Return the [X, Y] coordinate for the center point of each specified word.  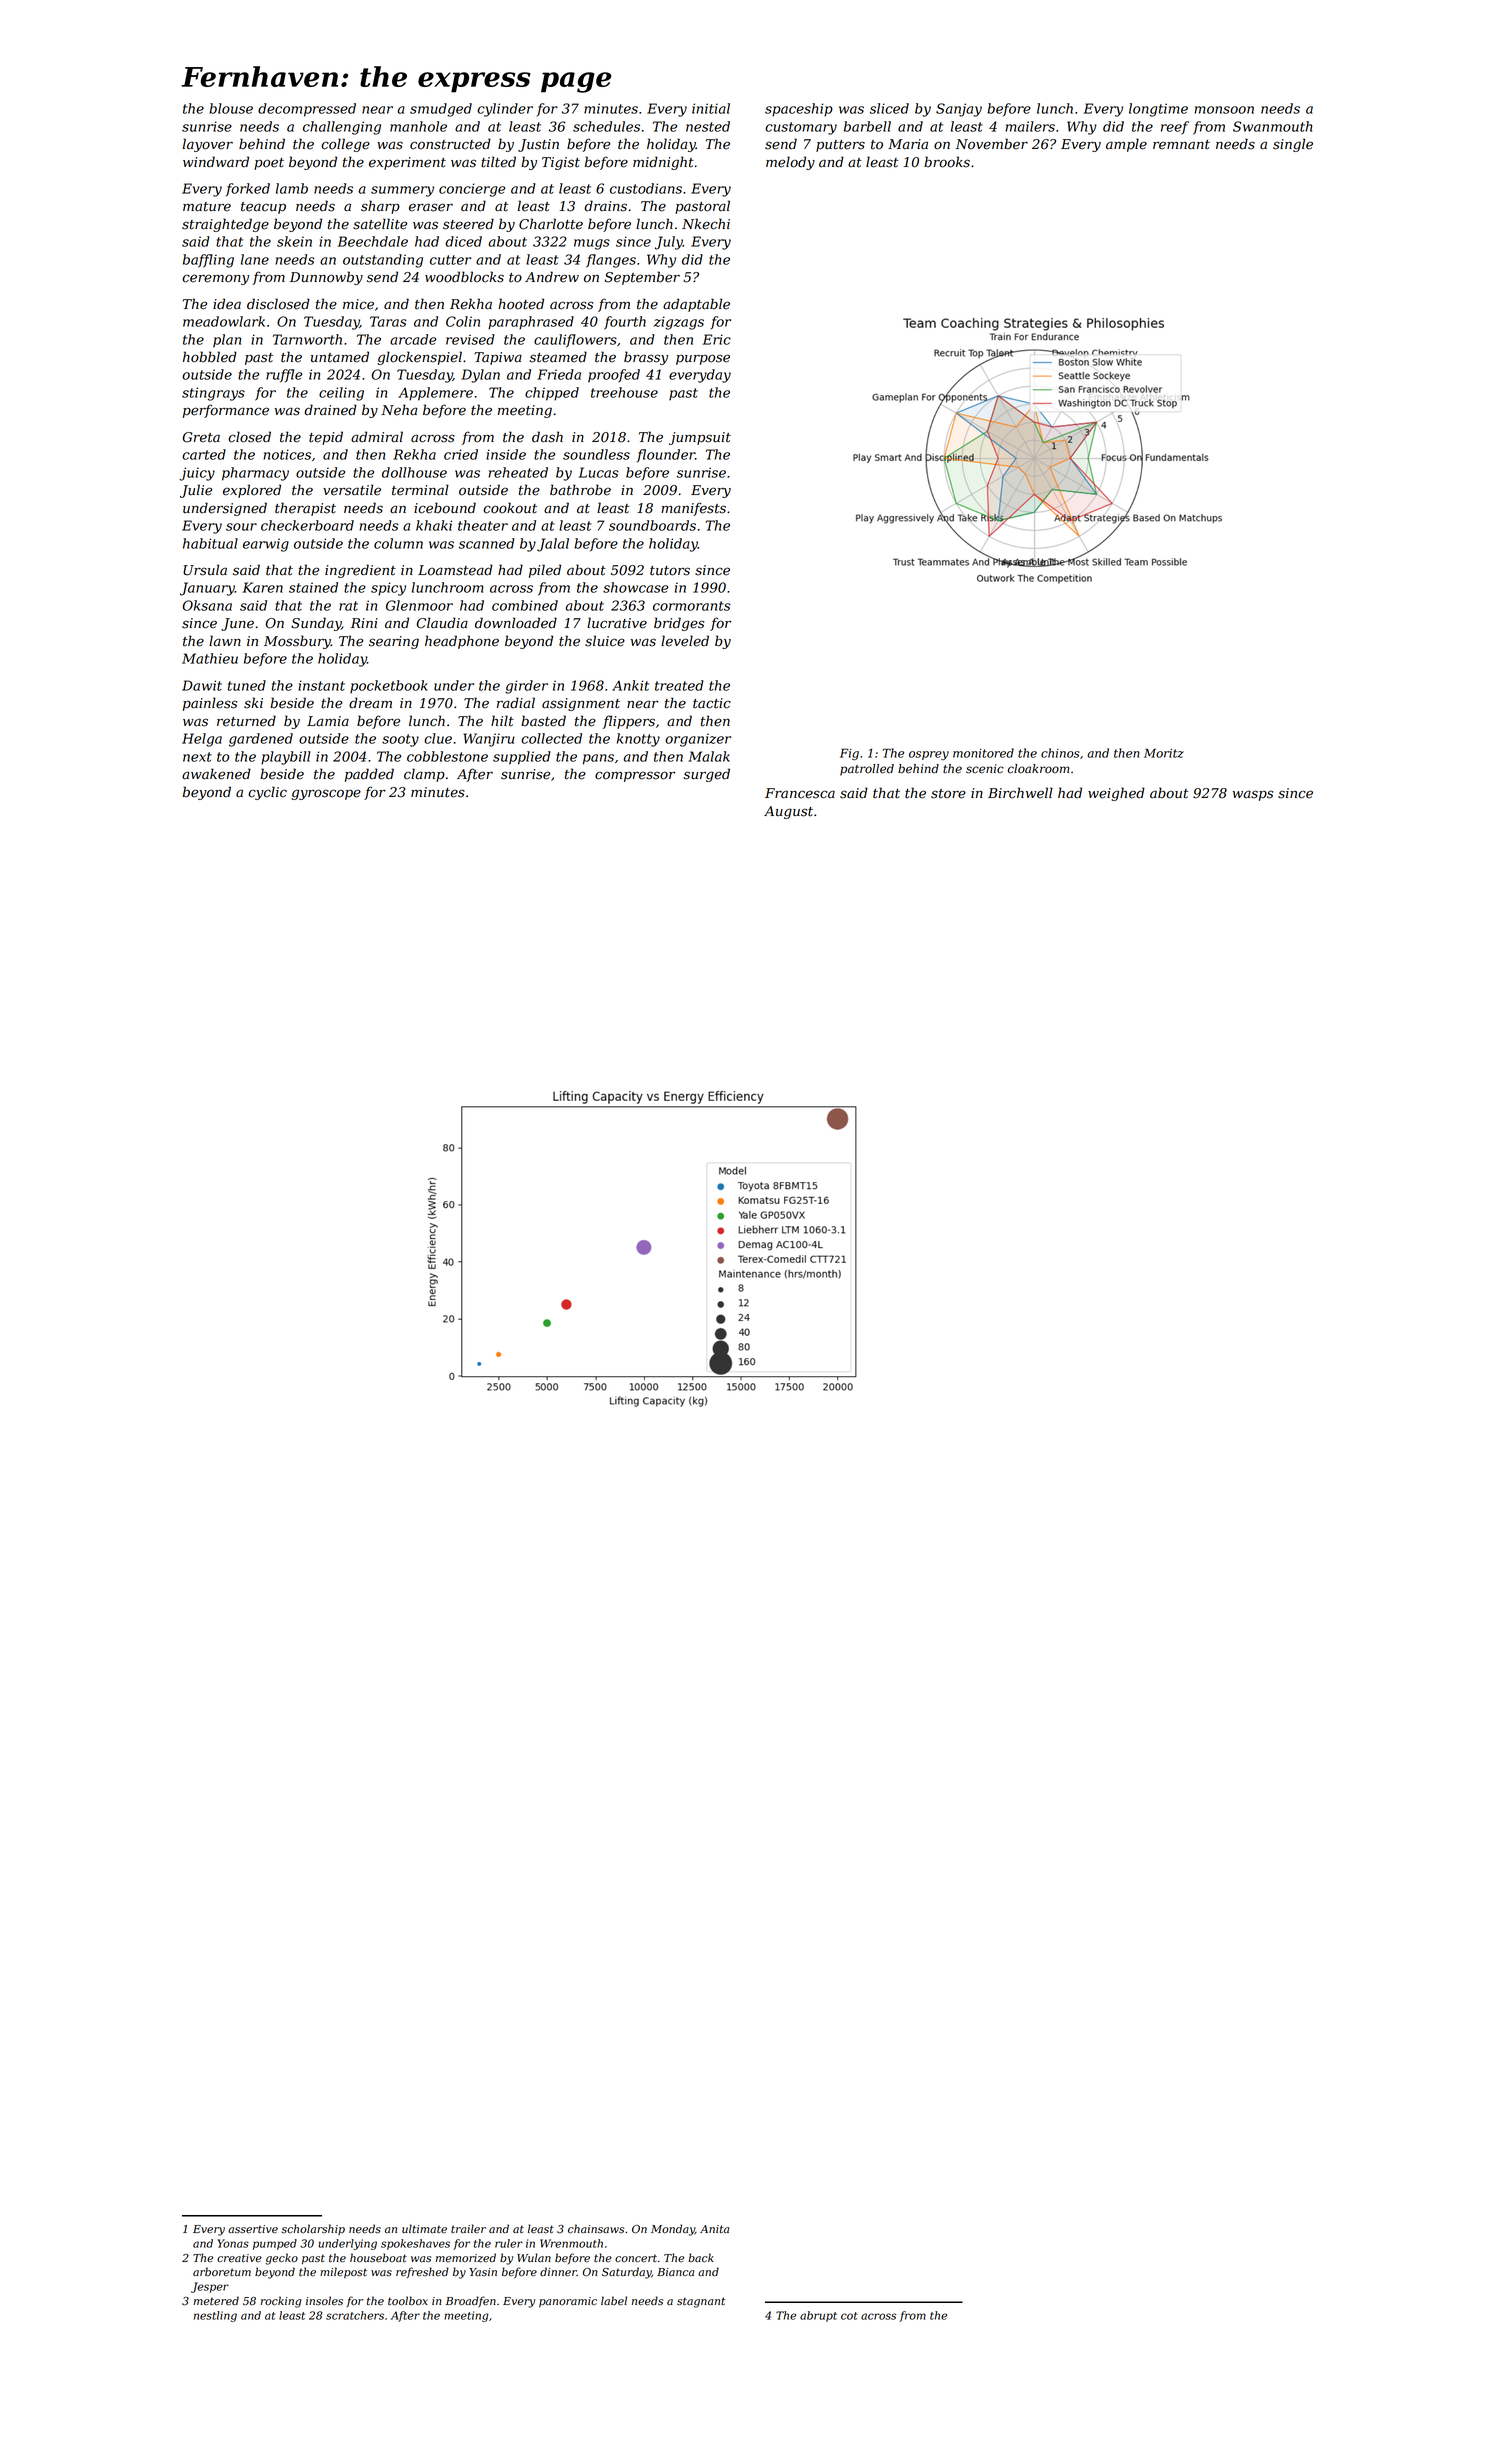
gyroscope [326, 794]
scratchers [355, 2315]
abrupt [818, 2316]
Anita [714, 2229]
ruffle [284, 376]
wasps [1253, 795]
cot [849, 2316]
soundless [596, 454]
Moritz [1164, 753]
